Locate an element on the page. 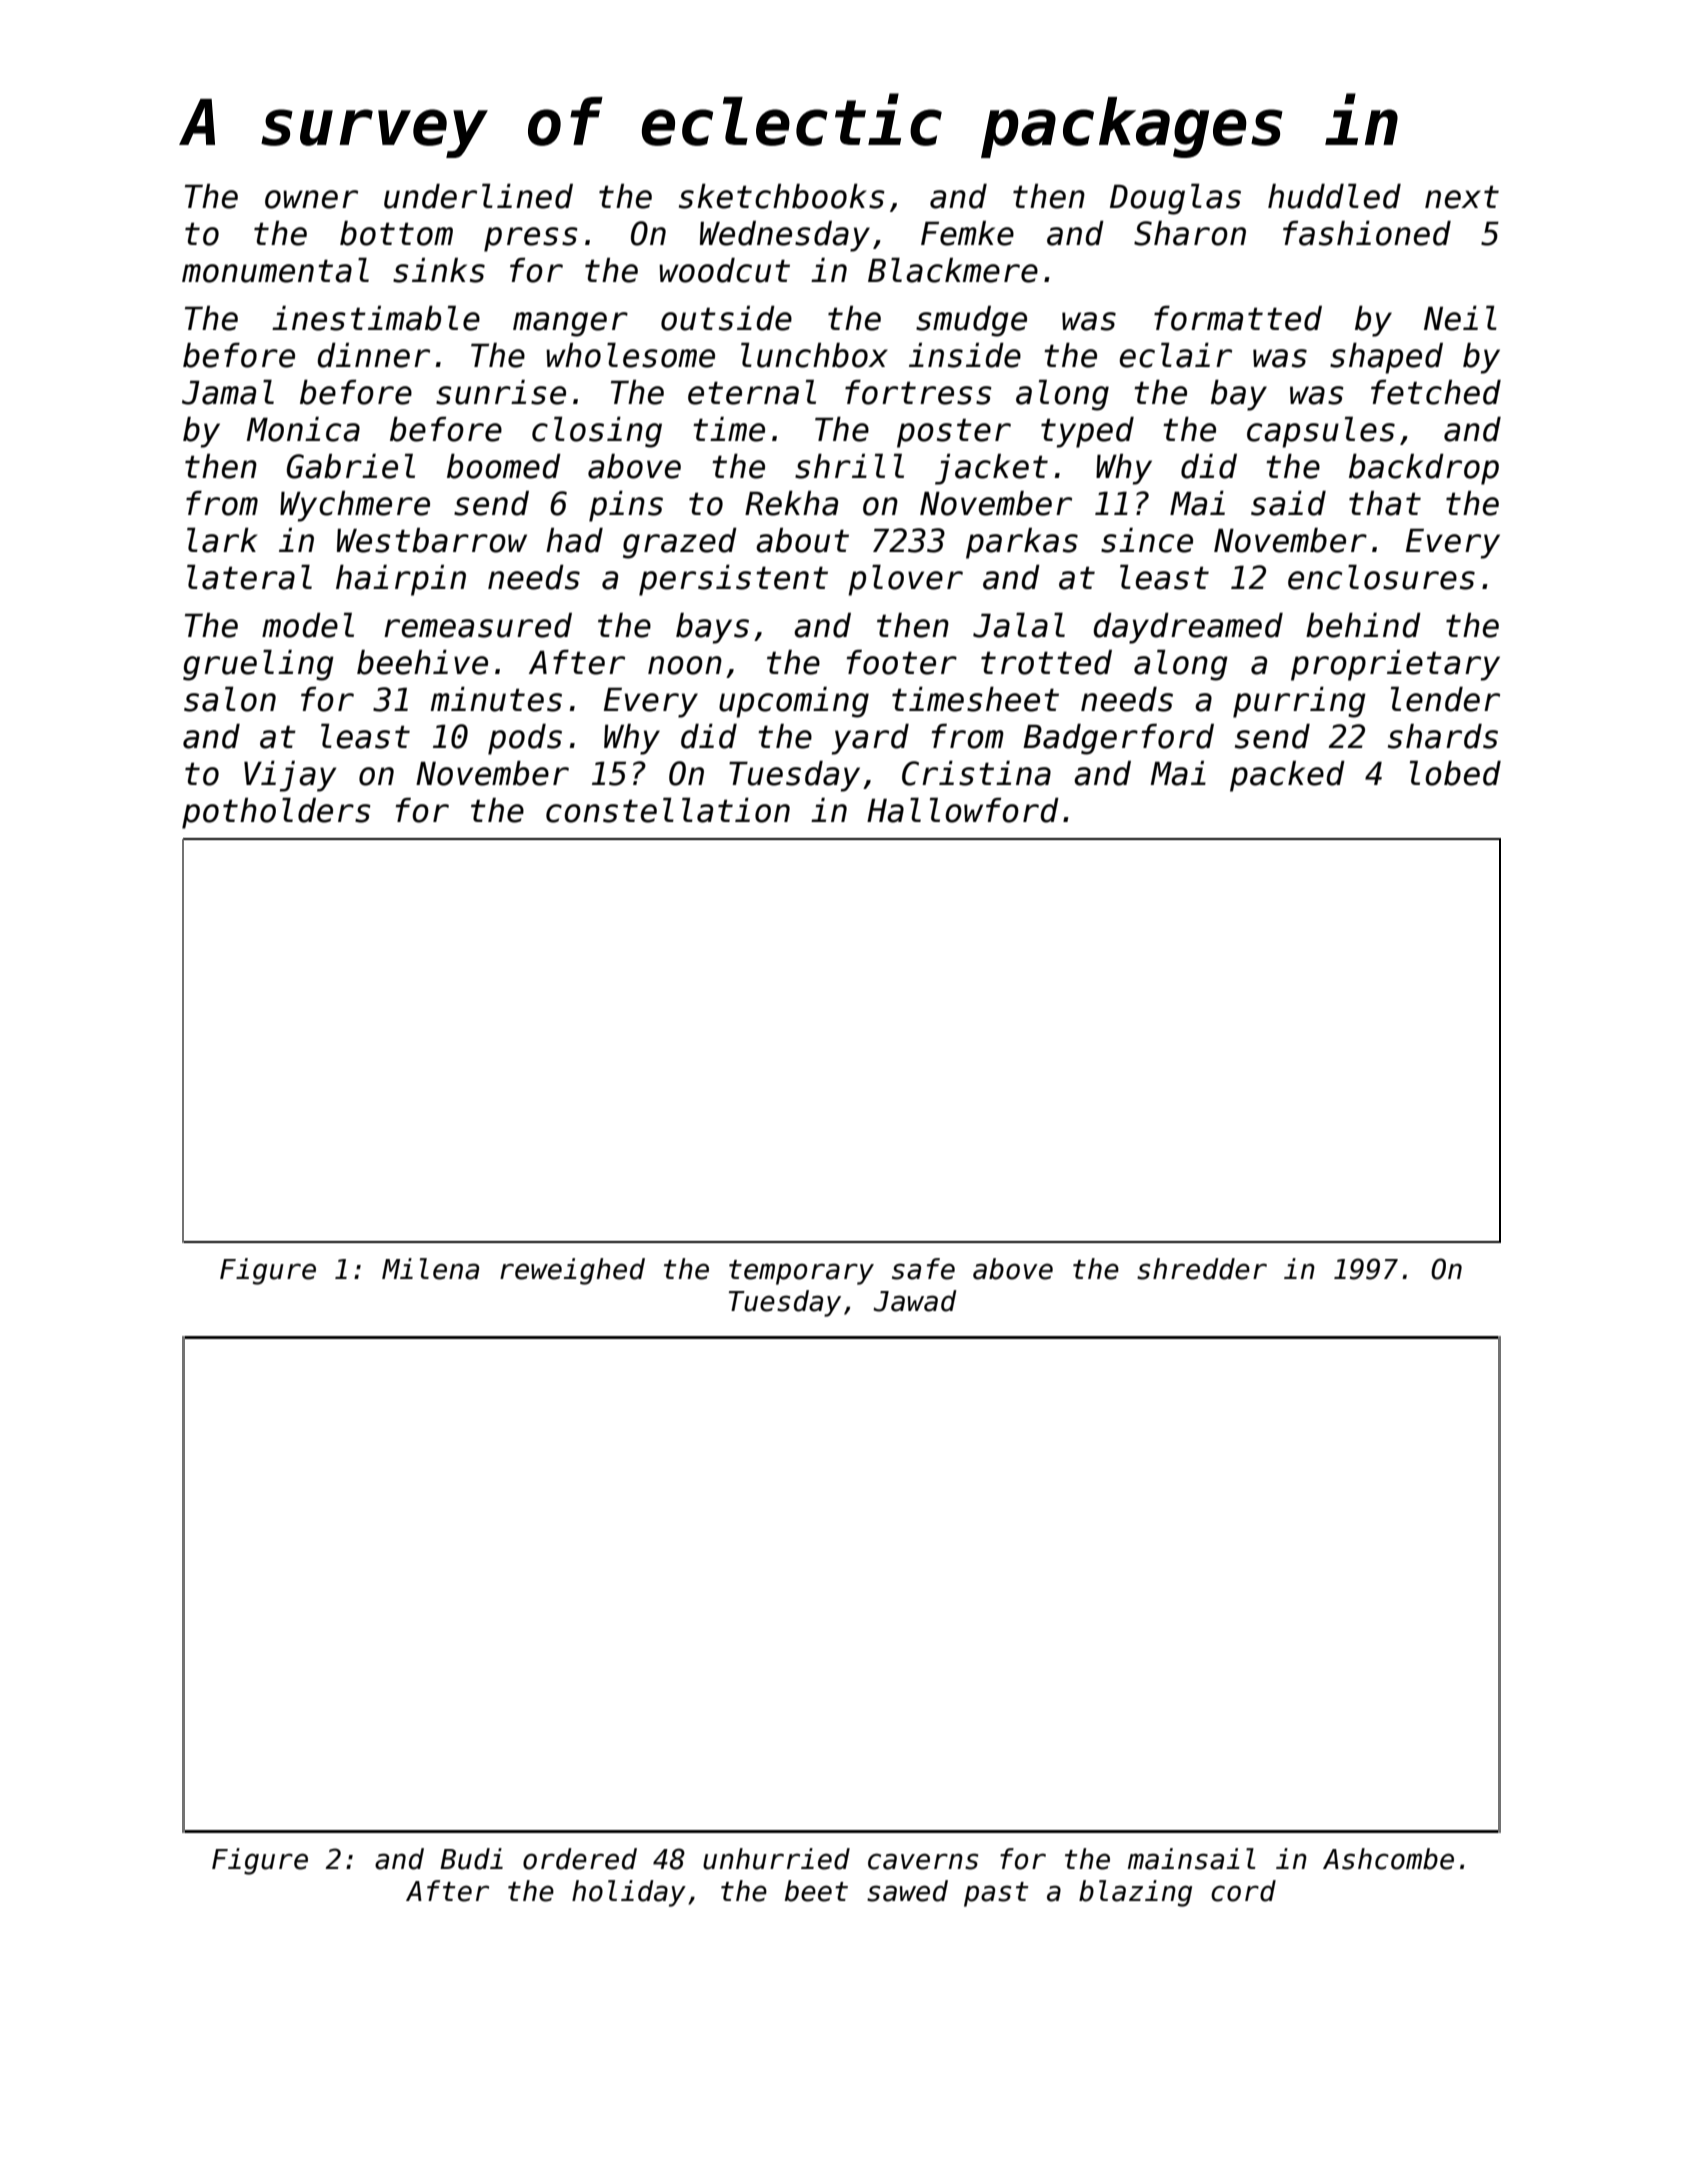  Budi is located at coordinates (471, 1859).
